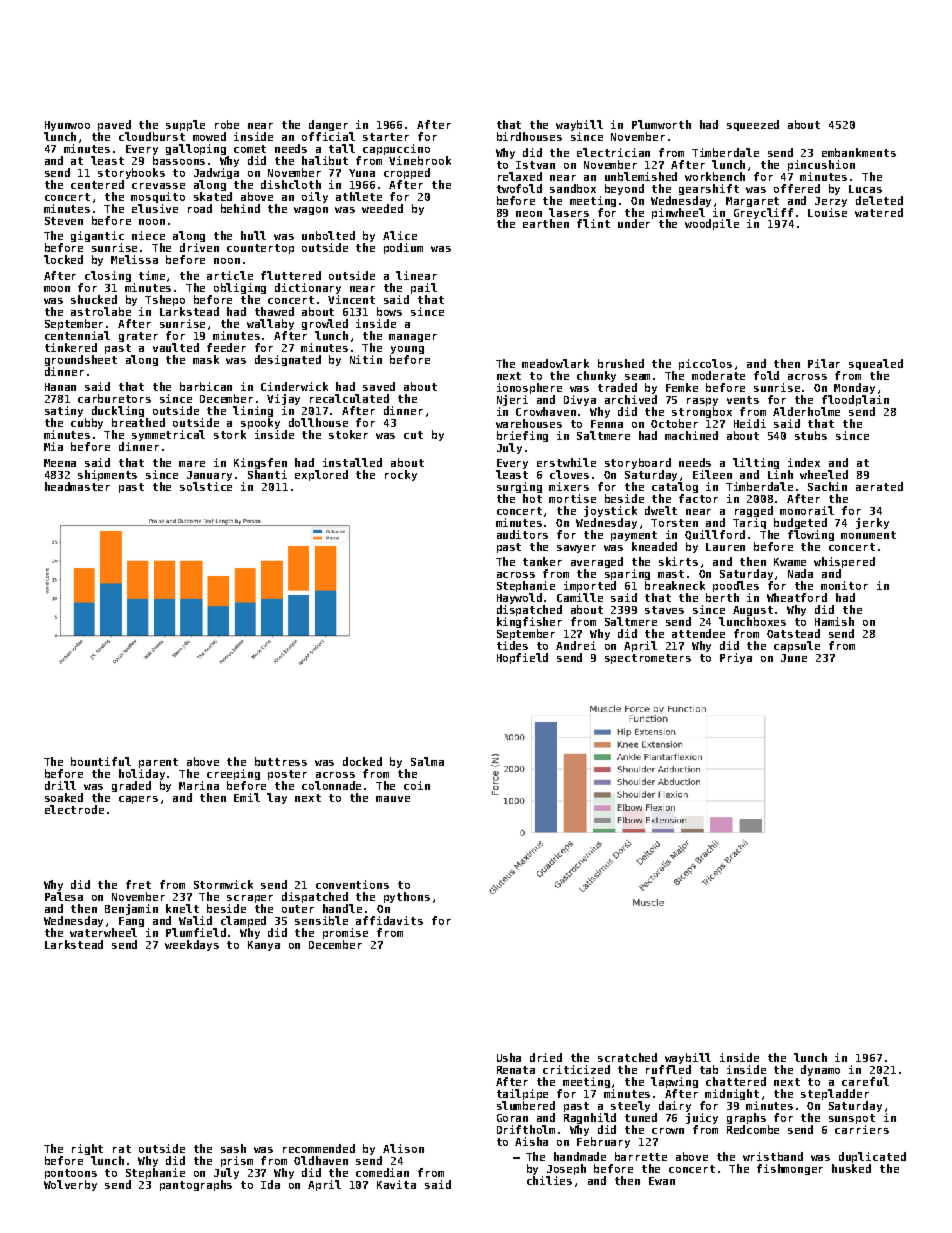 The height and width of the screenshot is (1233, 952). What do you see at coordinates (859, 152) in the screenshot?
I see `embankments` at bounding box center [859, 152].
